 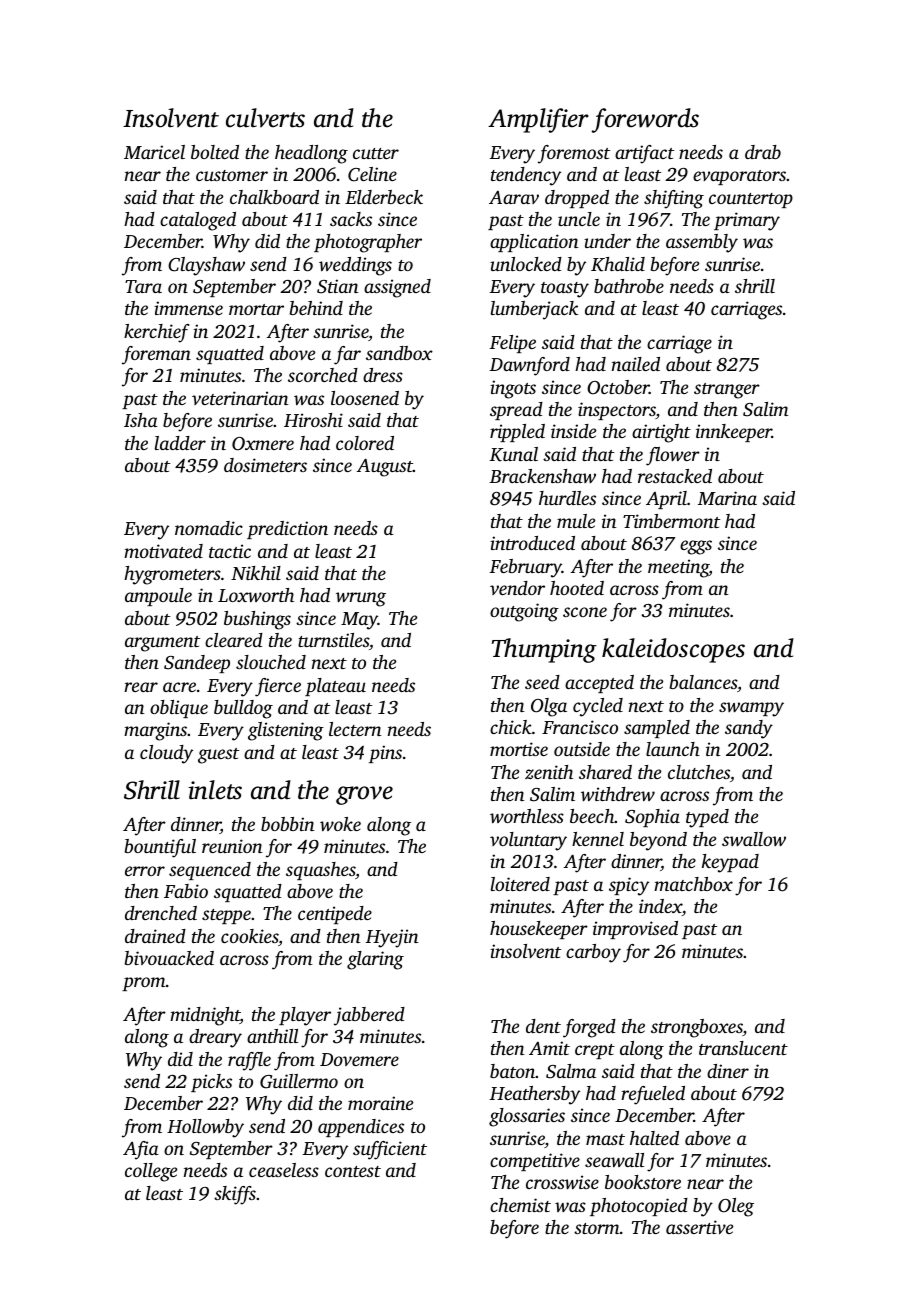 What do you see at coordinates (141, 1150) in the screenshot?
I see `Afia` at bounding box center [141, 1150].
